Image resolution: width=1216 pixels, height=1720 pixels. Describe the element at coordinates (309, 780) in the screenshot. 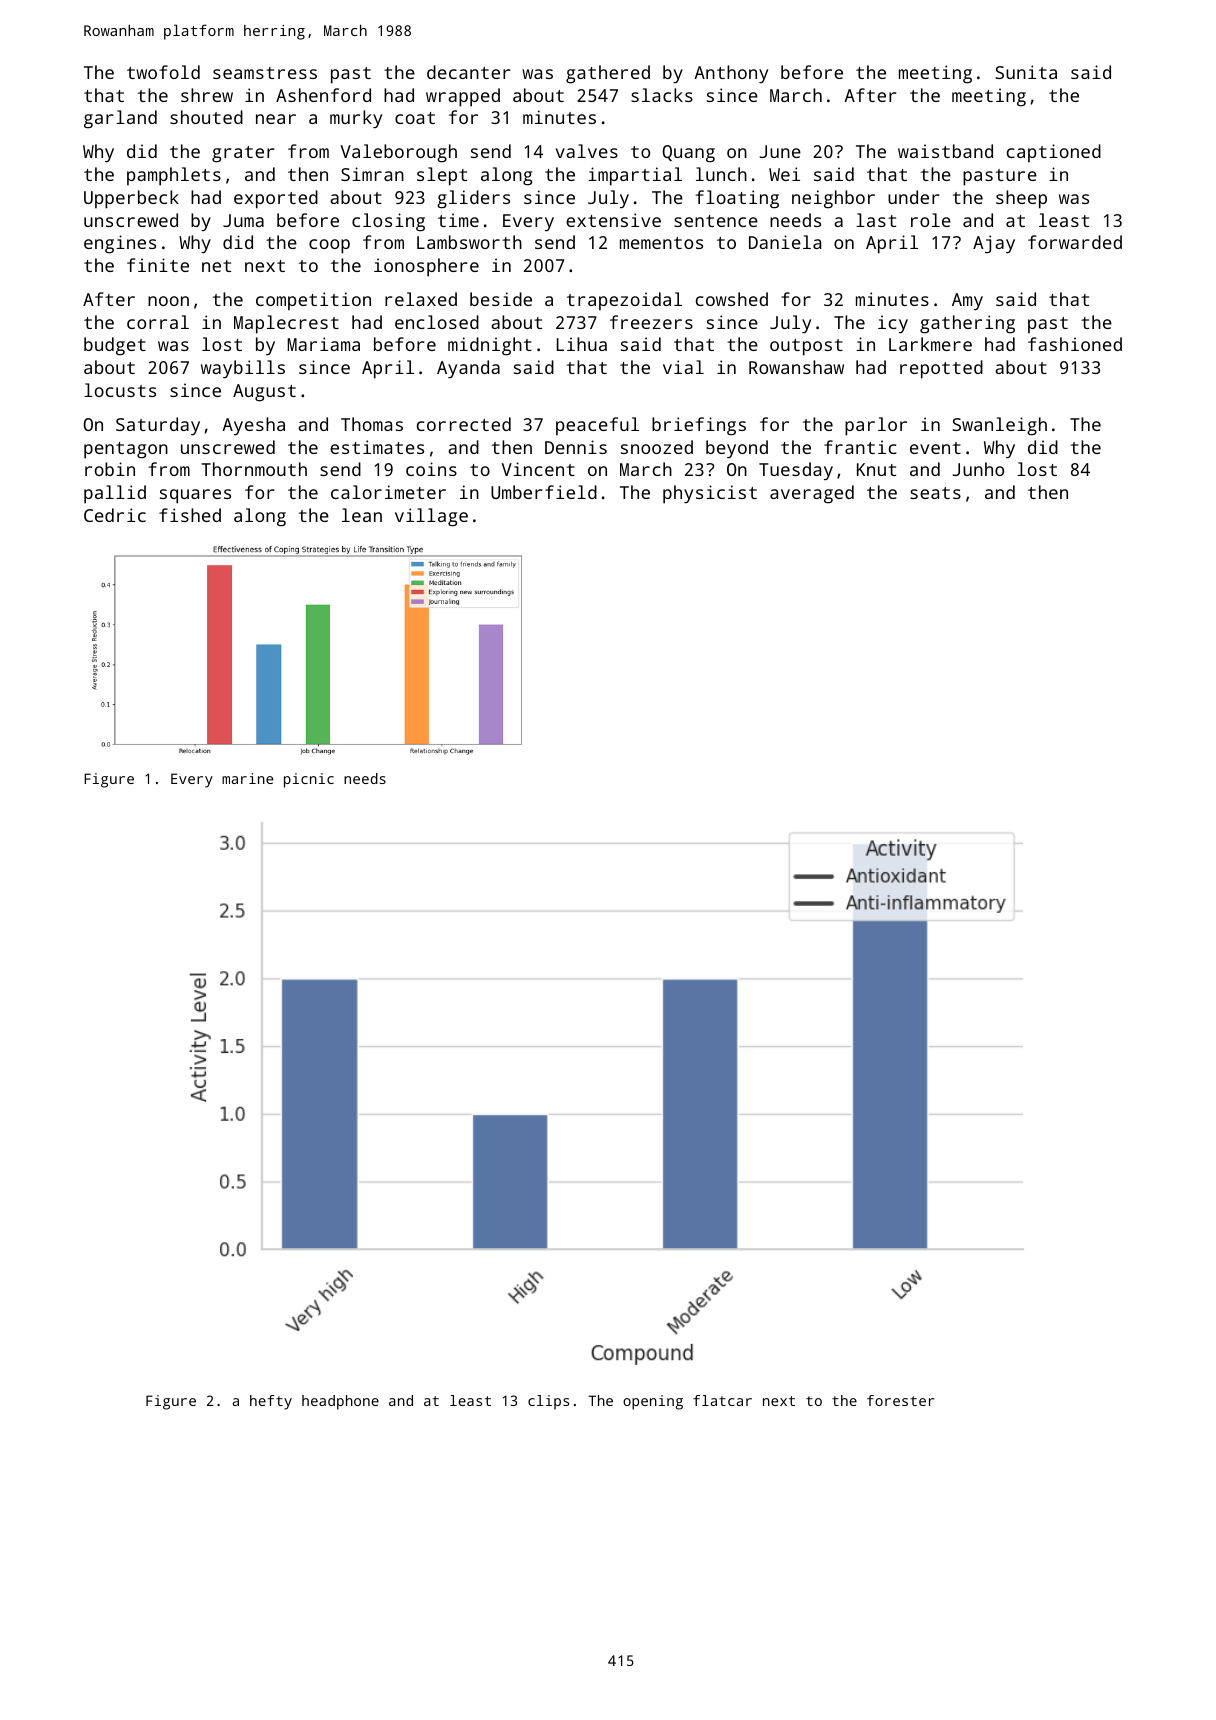

I see `picnic` at that location.
